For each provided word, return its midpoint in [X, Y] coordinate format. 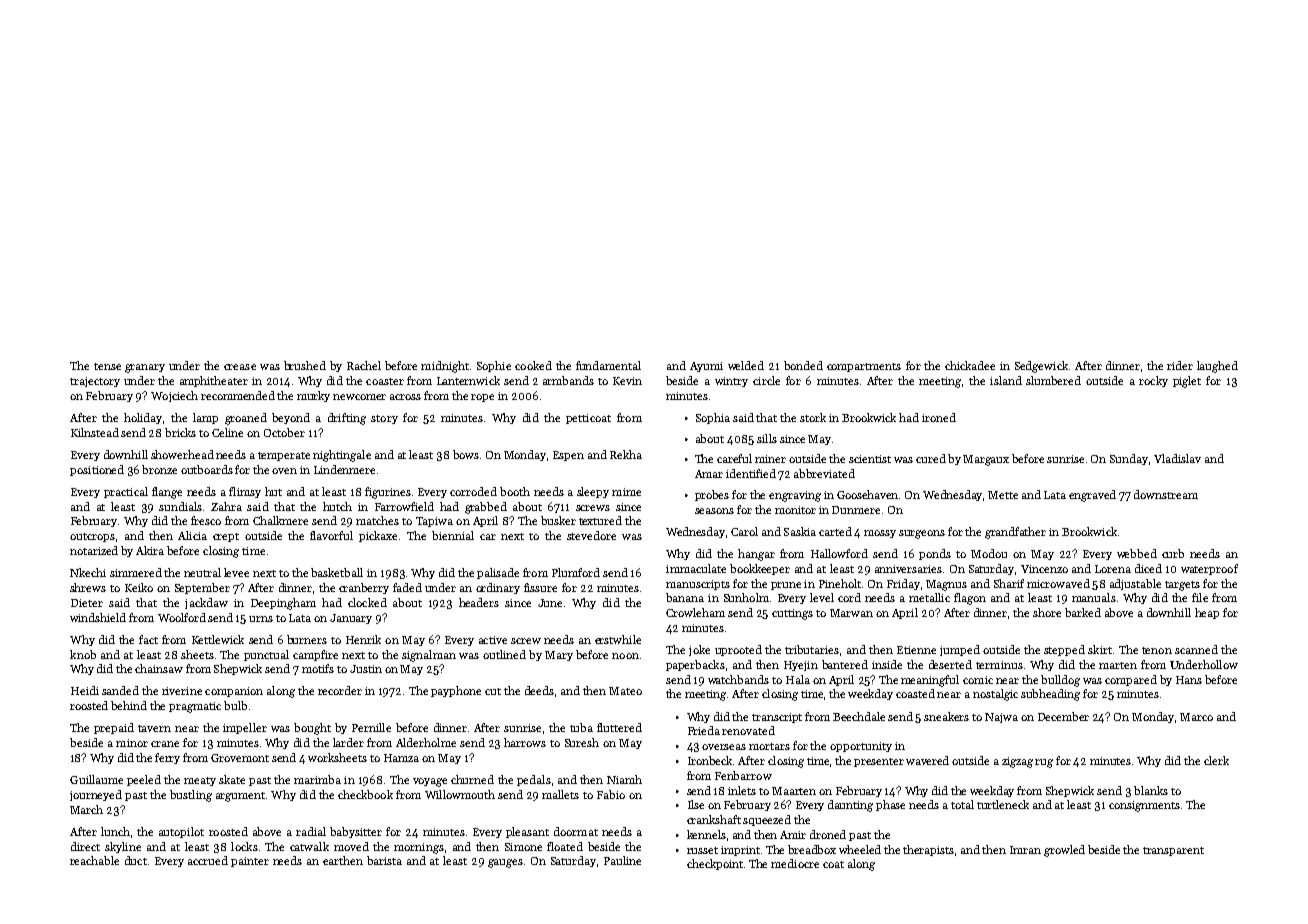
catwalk [309, 846]
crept [226, 537]
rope [482, 398]
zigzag [1017, 762]
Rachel [364, 365]
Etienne [916, 650]
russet [702, 850]
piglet [1187, 382]
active [493, 640]
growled [1064, 851]
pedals [534, 780]
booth [515, 491]
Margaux [986, 460]
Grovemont [240, 758]
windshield [98, 617]
